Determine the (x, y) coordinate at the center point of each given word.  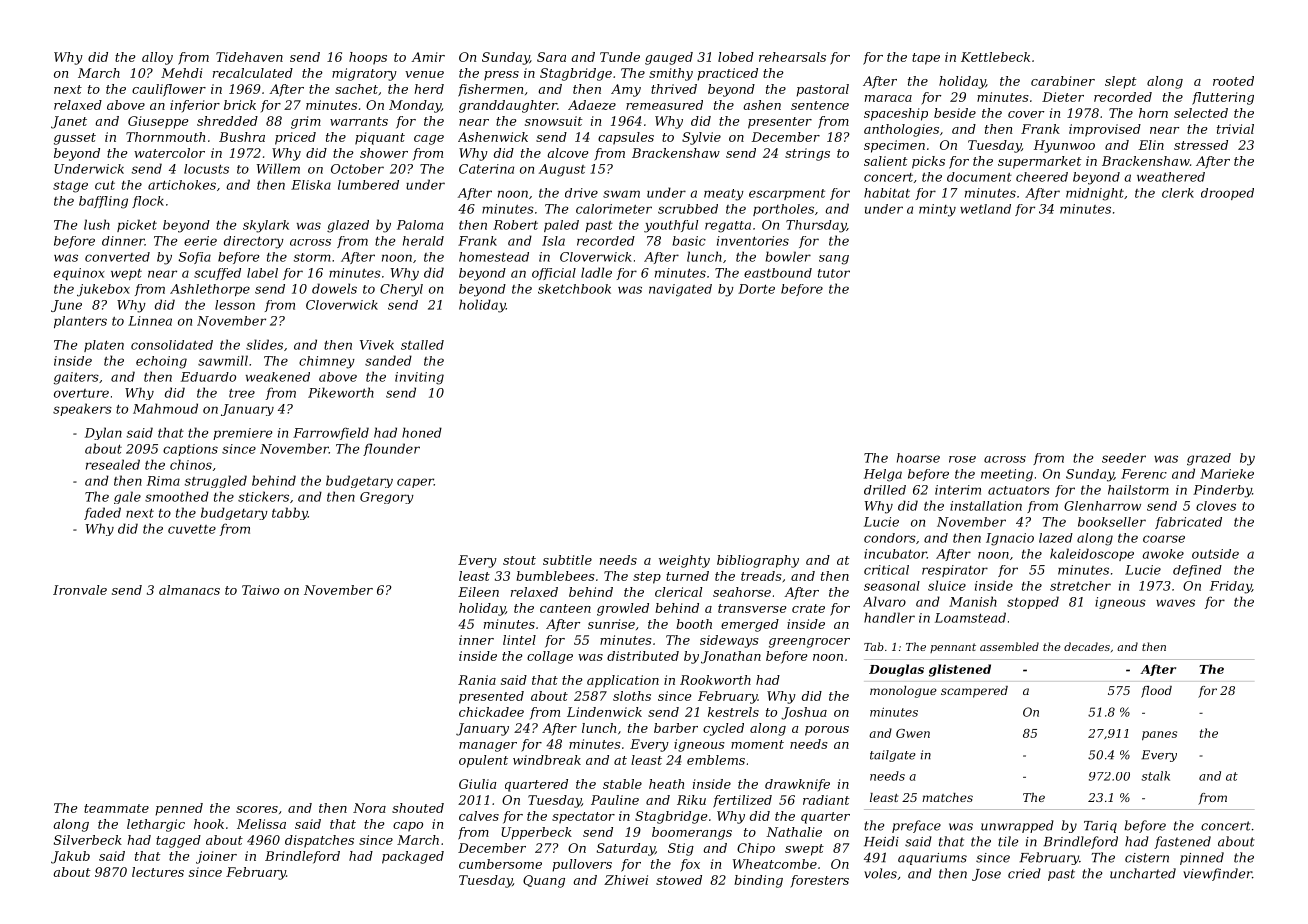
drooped (1227, 194)
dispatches (319, 841)
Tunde (620, 57)
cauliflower (169, 90)
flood (1156, 692)
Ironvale (80, 590)
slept (1121, 82)
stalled (422, 345)
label (262, 273)
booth (694, 624)
